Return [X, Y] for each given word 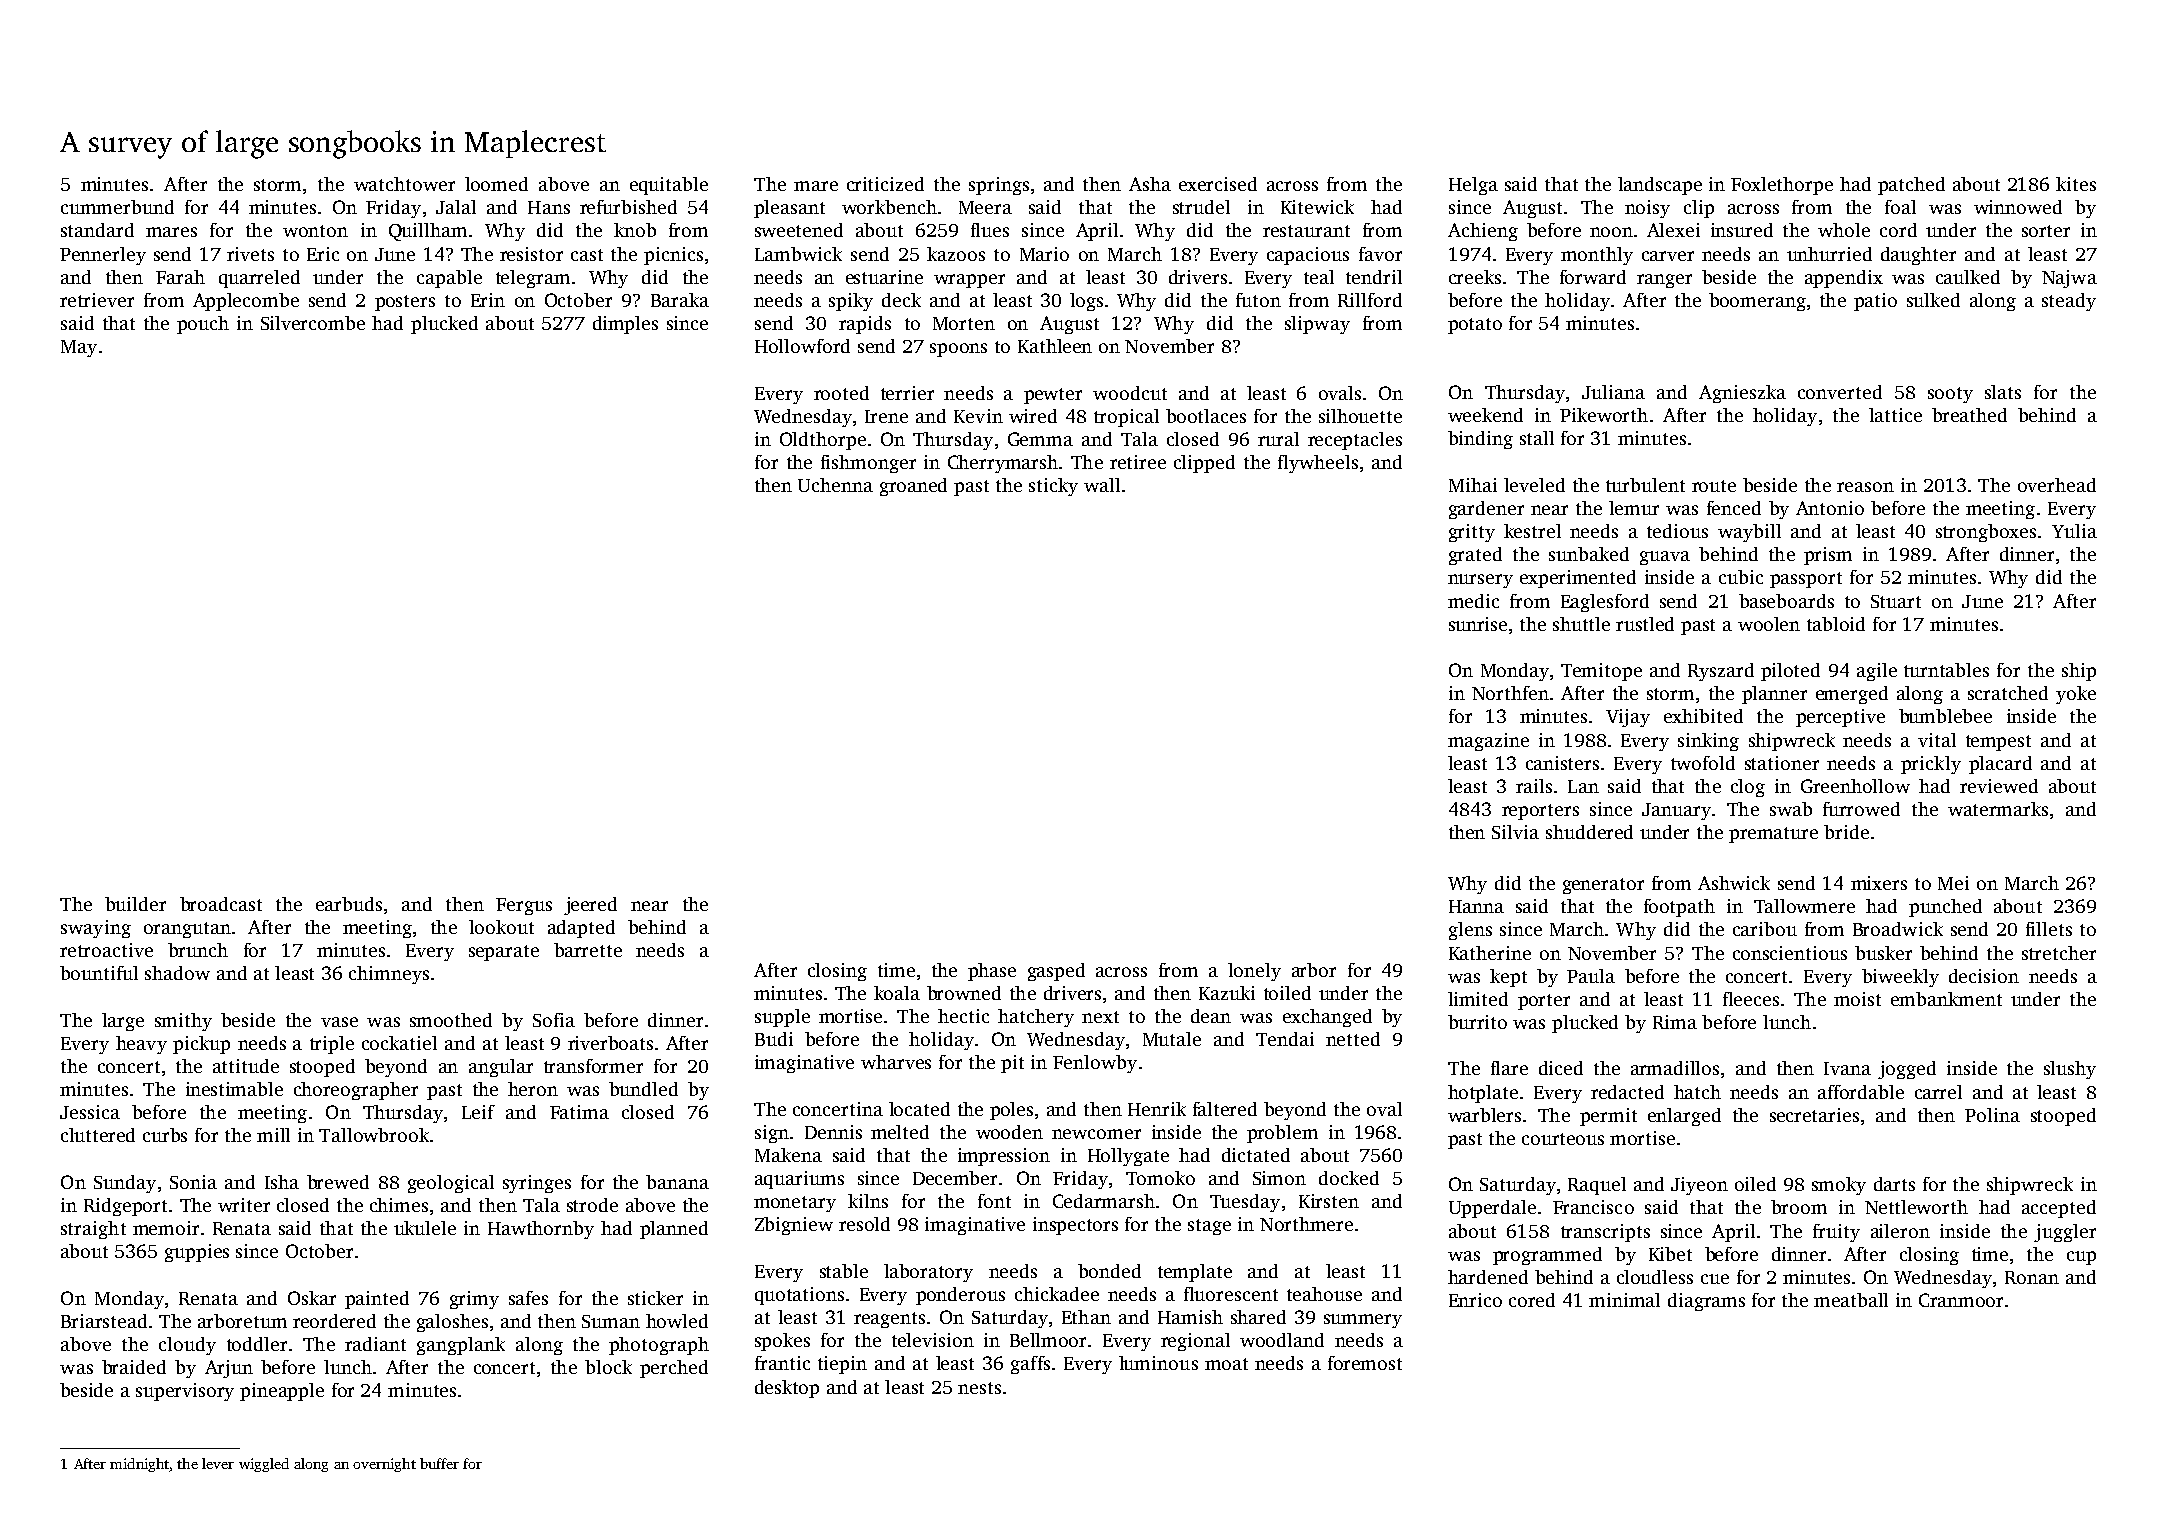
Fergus [524, 906]
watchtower [404, 184]
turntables [1946, 670]
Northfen [1510, 693]
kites [2076, 184]
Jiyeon [1699, 1186]
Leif [478, 1112]
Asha [1150, 184]
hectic [963, 1016]
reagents [889, 1320]
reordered [334, 1321]
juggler [2065, 1233]
